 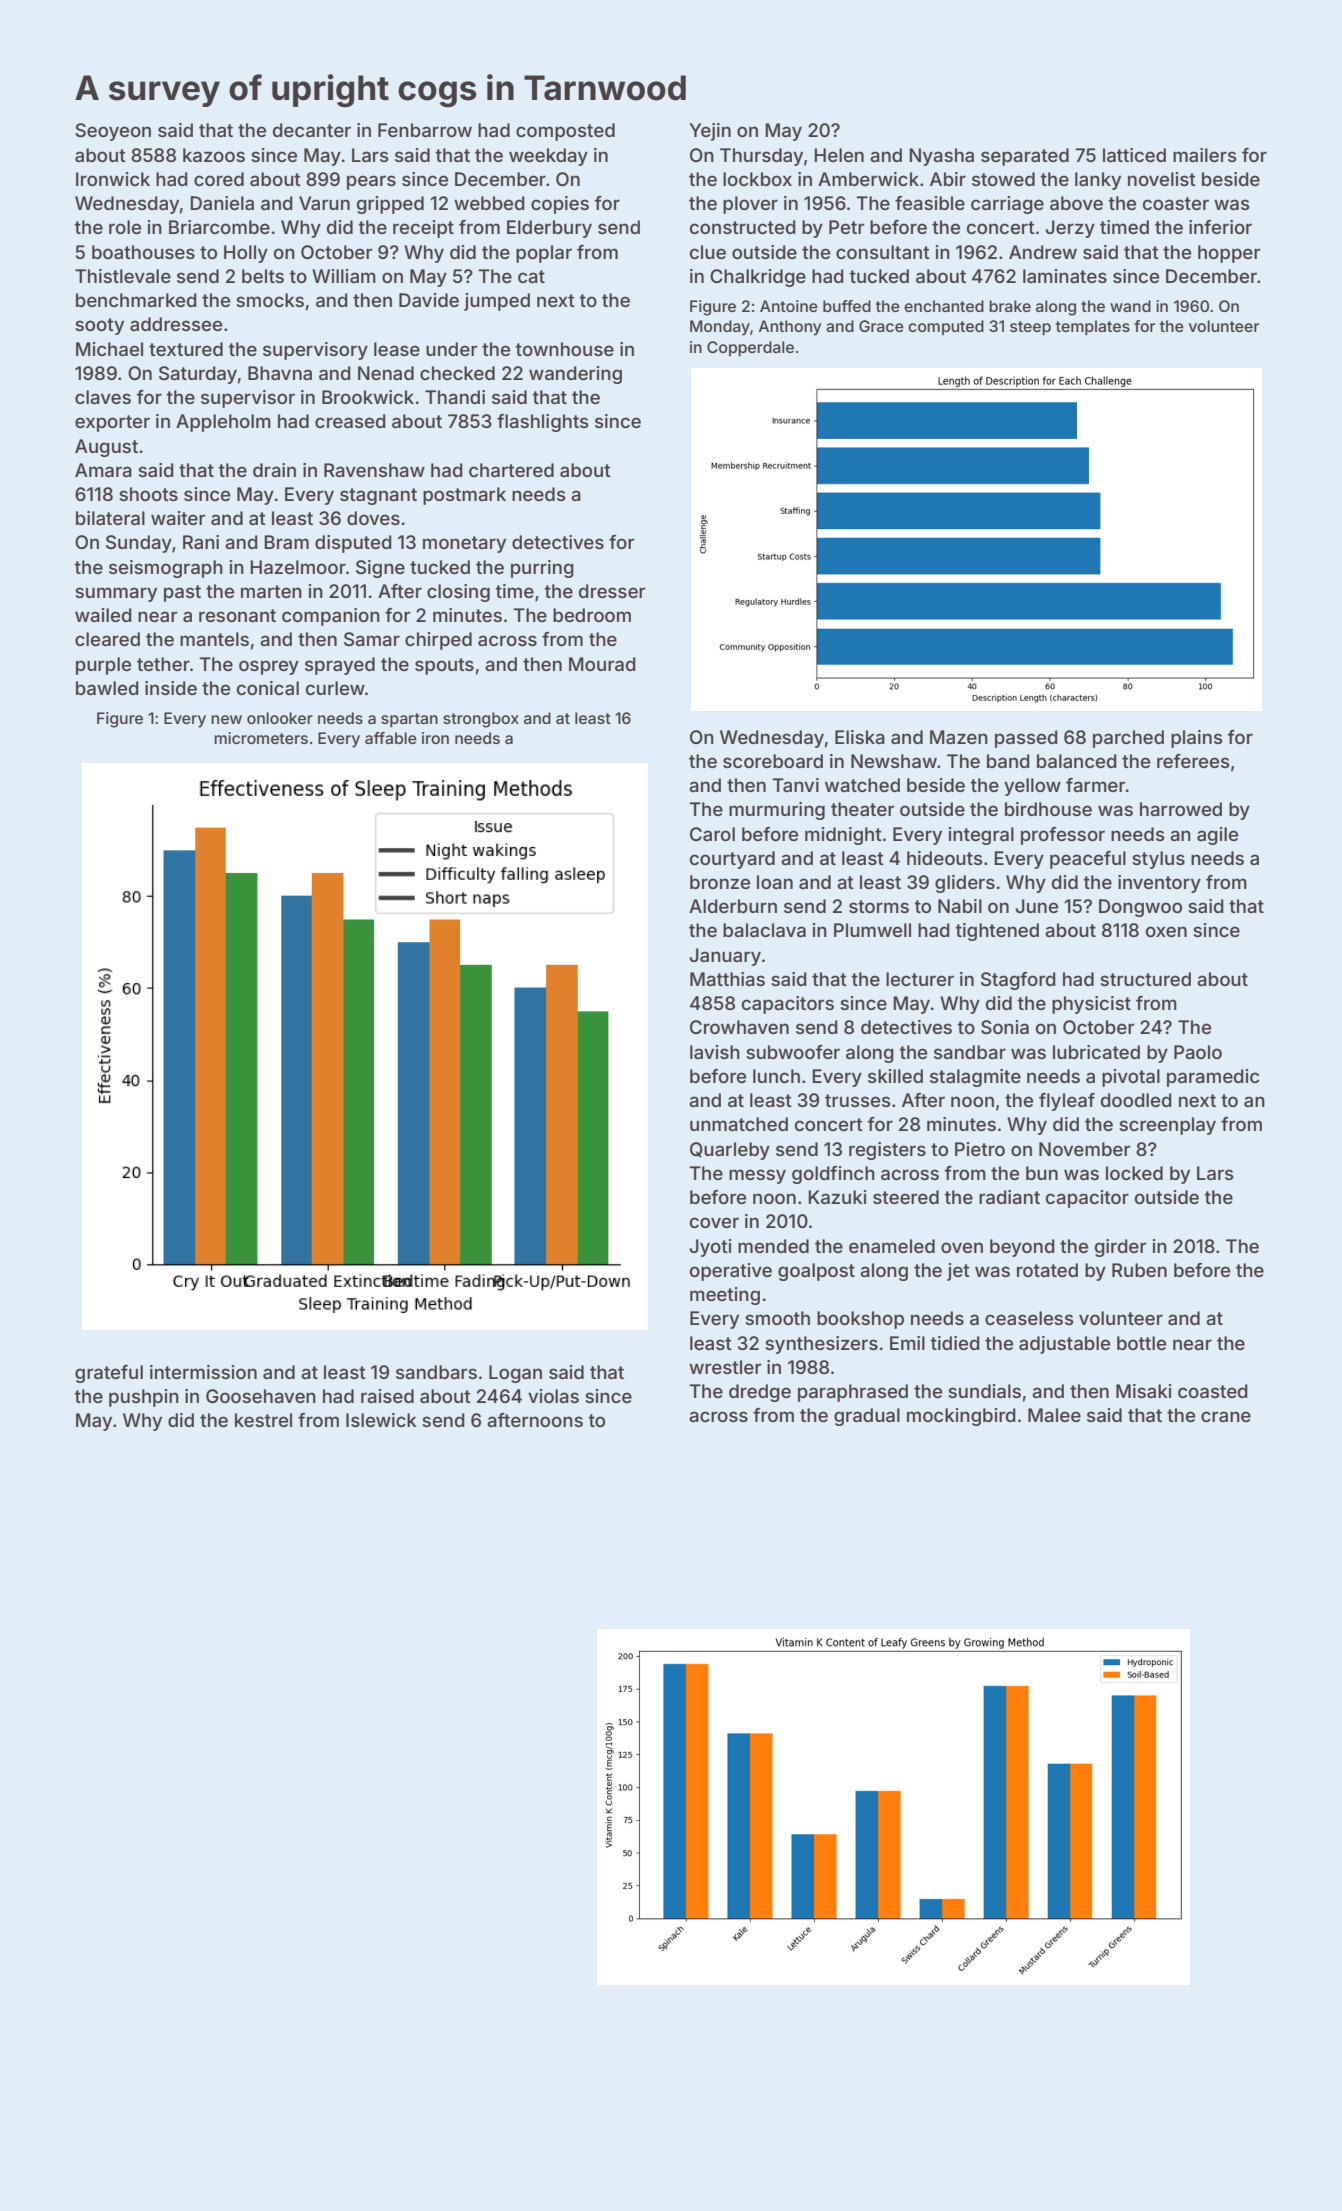 I want to click on loan, so click(x=775, y=882).
